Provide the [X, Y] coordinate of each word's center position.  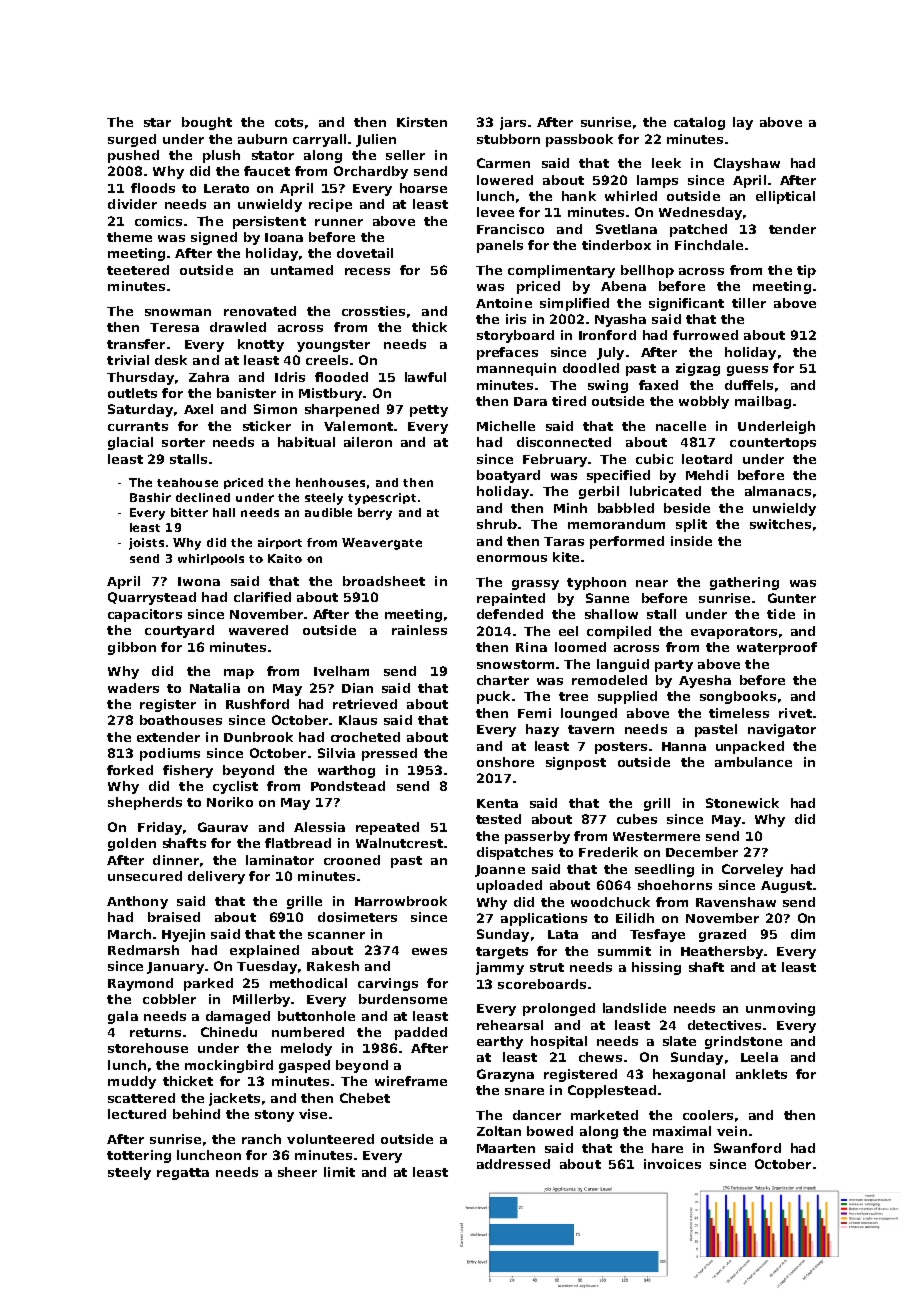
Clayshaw [747, 164]
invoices [672, 1164]
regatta [183, 1174]
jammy [500, 968]
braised [174, 917]
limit [339, 1172]
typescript [382, 499]
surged [132, 140]
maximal [682, 1131]
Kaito [285, 558]
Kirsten [422, 122]
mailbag [763, 402]
